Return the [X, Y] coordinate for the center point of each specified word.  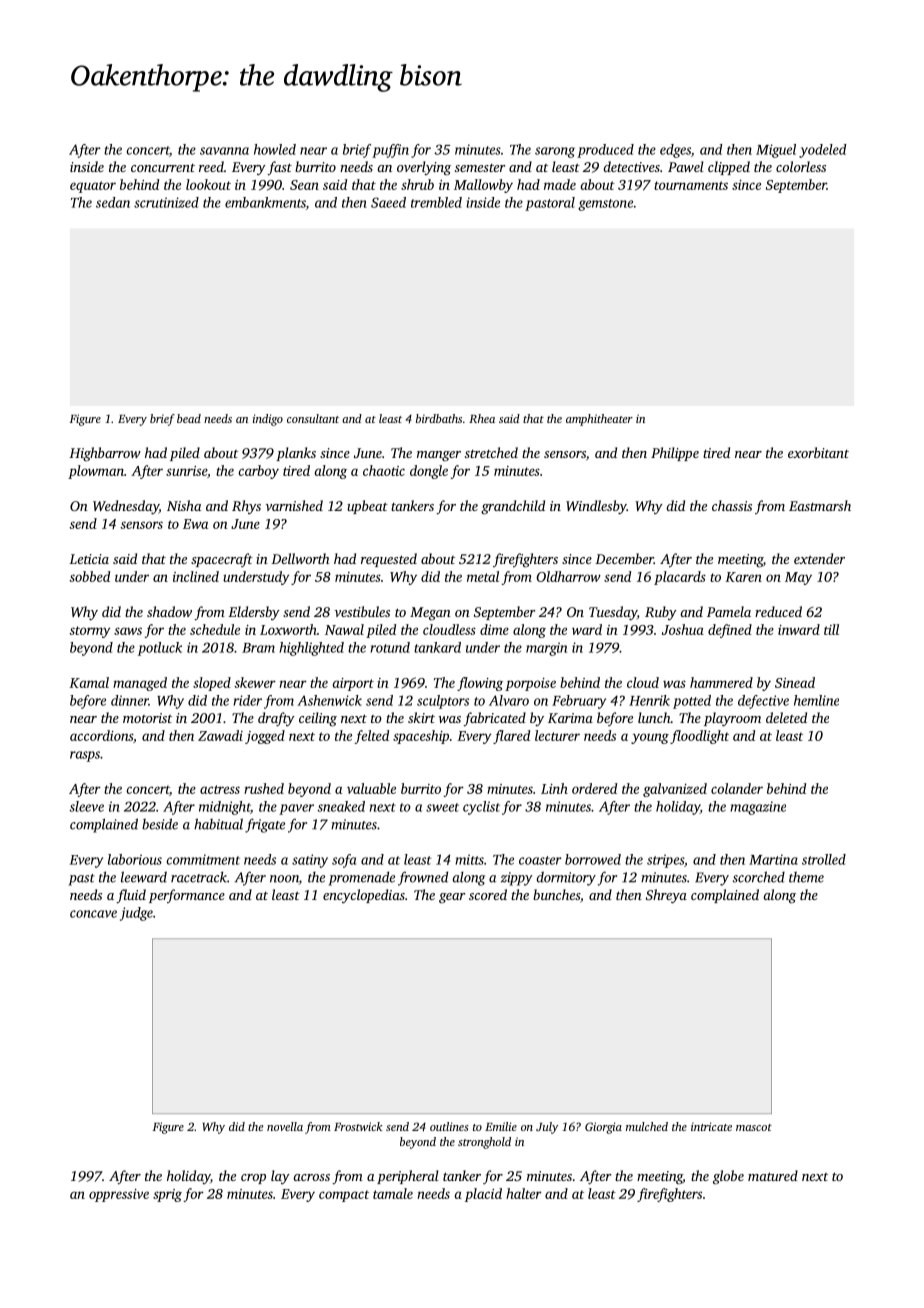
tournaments [691, 185]
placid [483, 1195]
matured [773, 1175]
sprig [167, 1195]
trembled [436, 202]
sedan [113, 202]
